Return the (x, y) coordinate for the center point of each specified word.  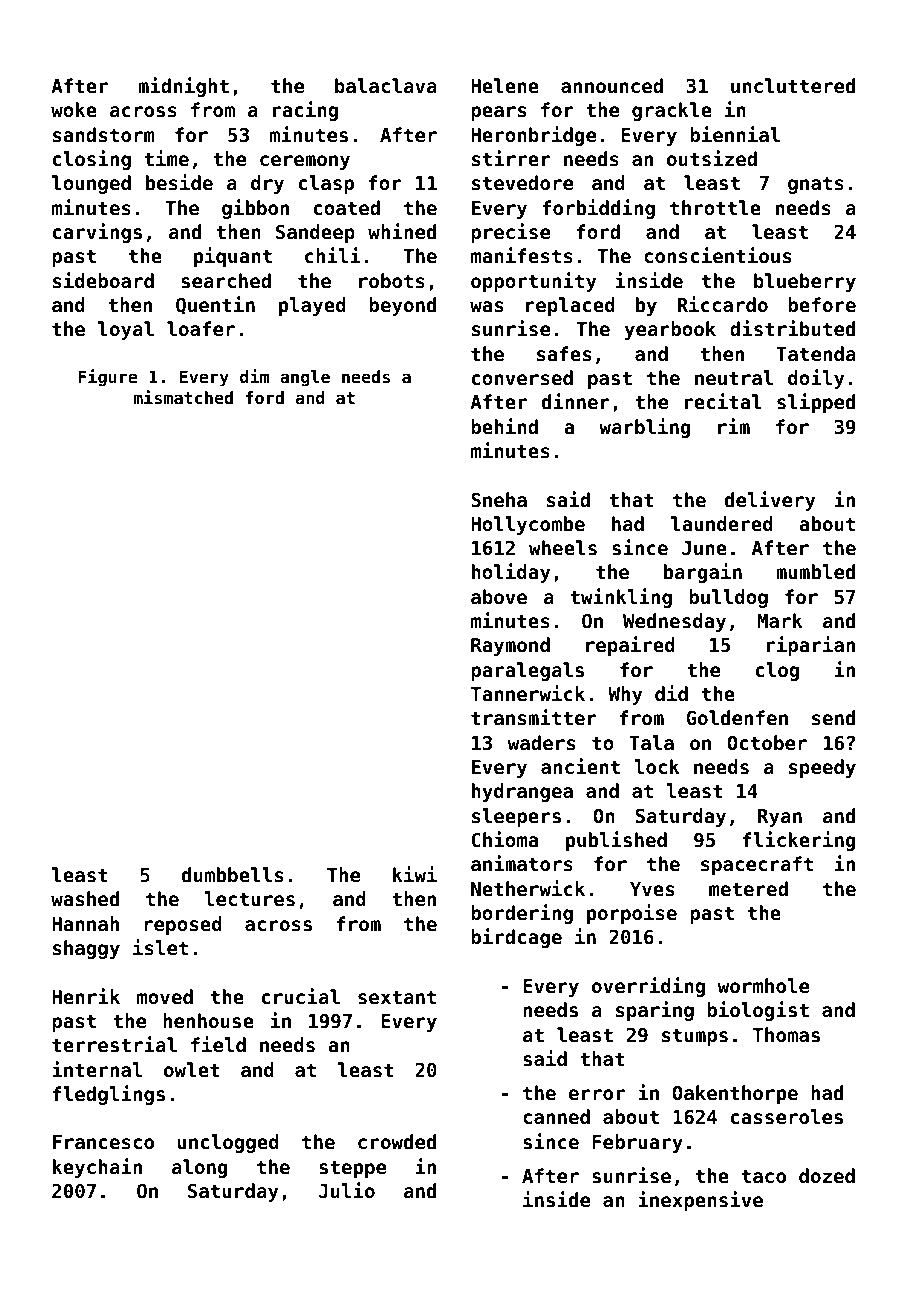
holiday (511, 573)
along (200, 1168)
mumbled (815, 571)
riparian (811, 646)
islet (160, 947)
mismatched (183, 397)
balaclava (386, 85)
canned (556, 1116)
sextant (397, 997)
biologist (758, 1011)
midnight (183, 87)
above (499, 596)
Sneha (499, 499)
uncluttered (793, 85)
